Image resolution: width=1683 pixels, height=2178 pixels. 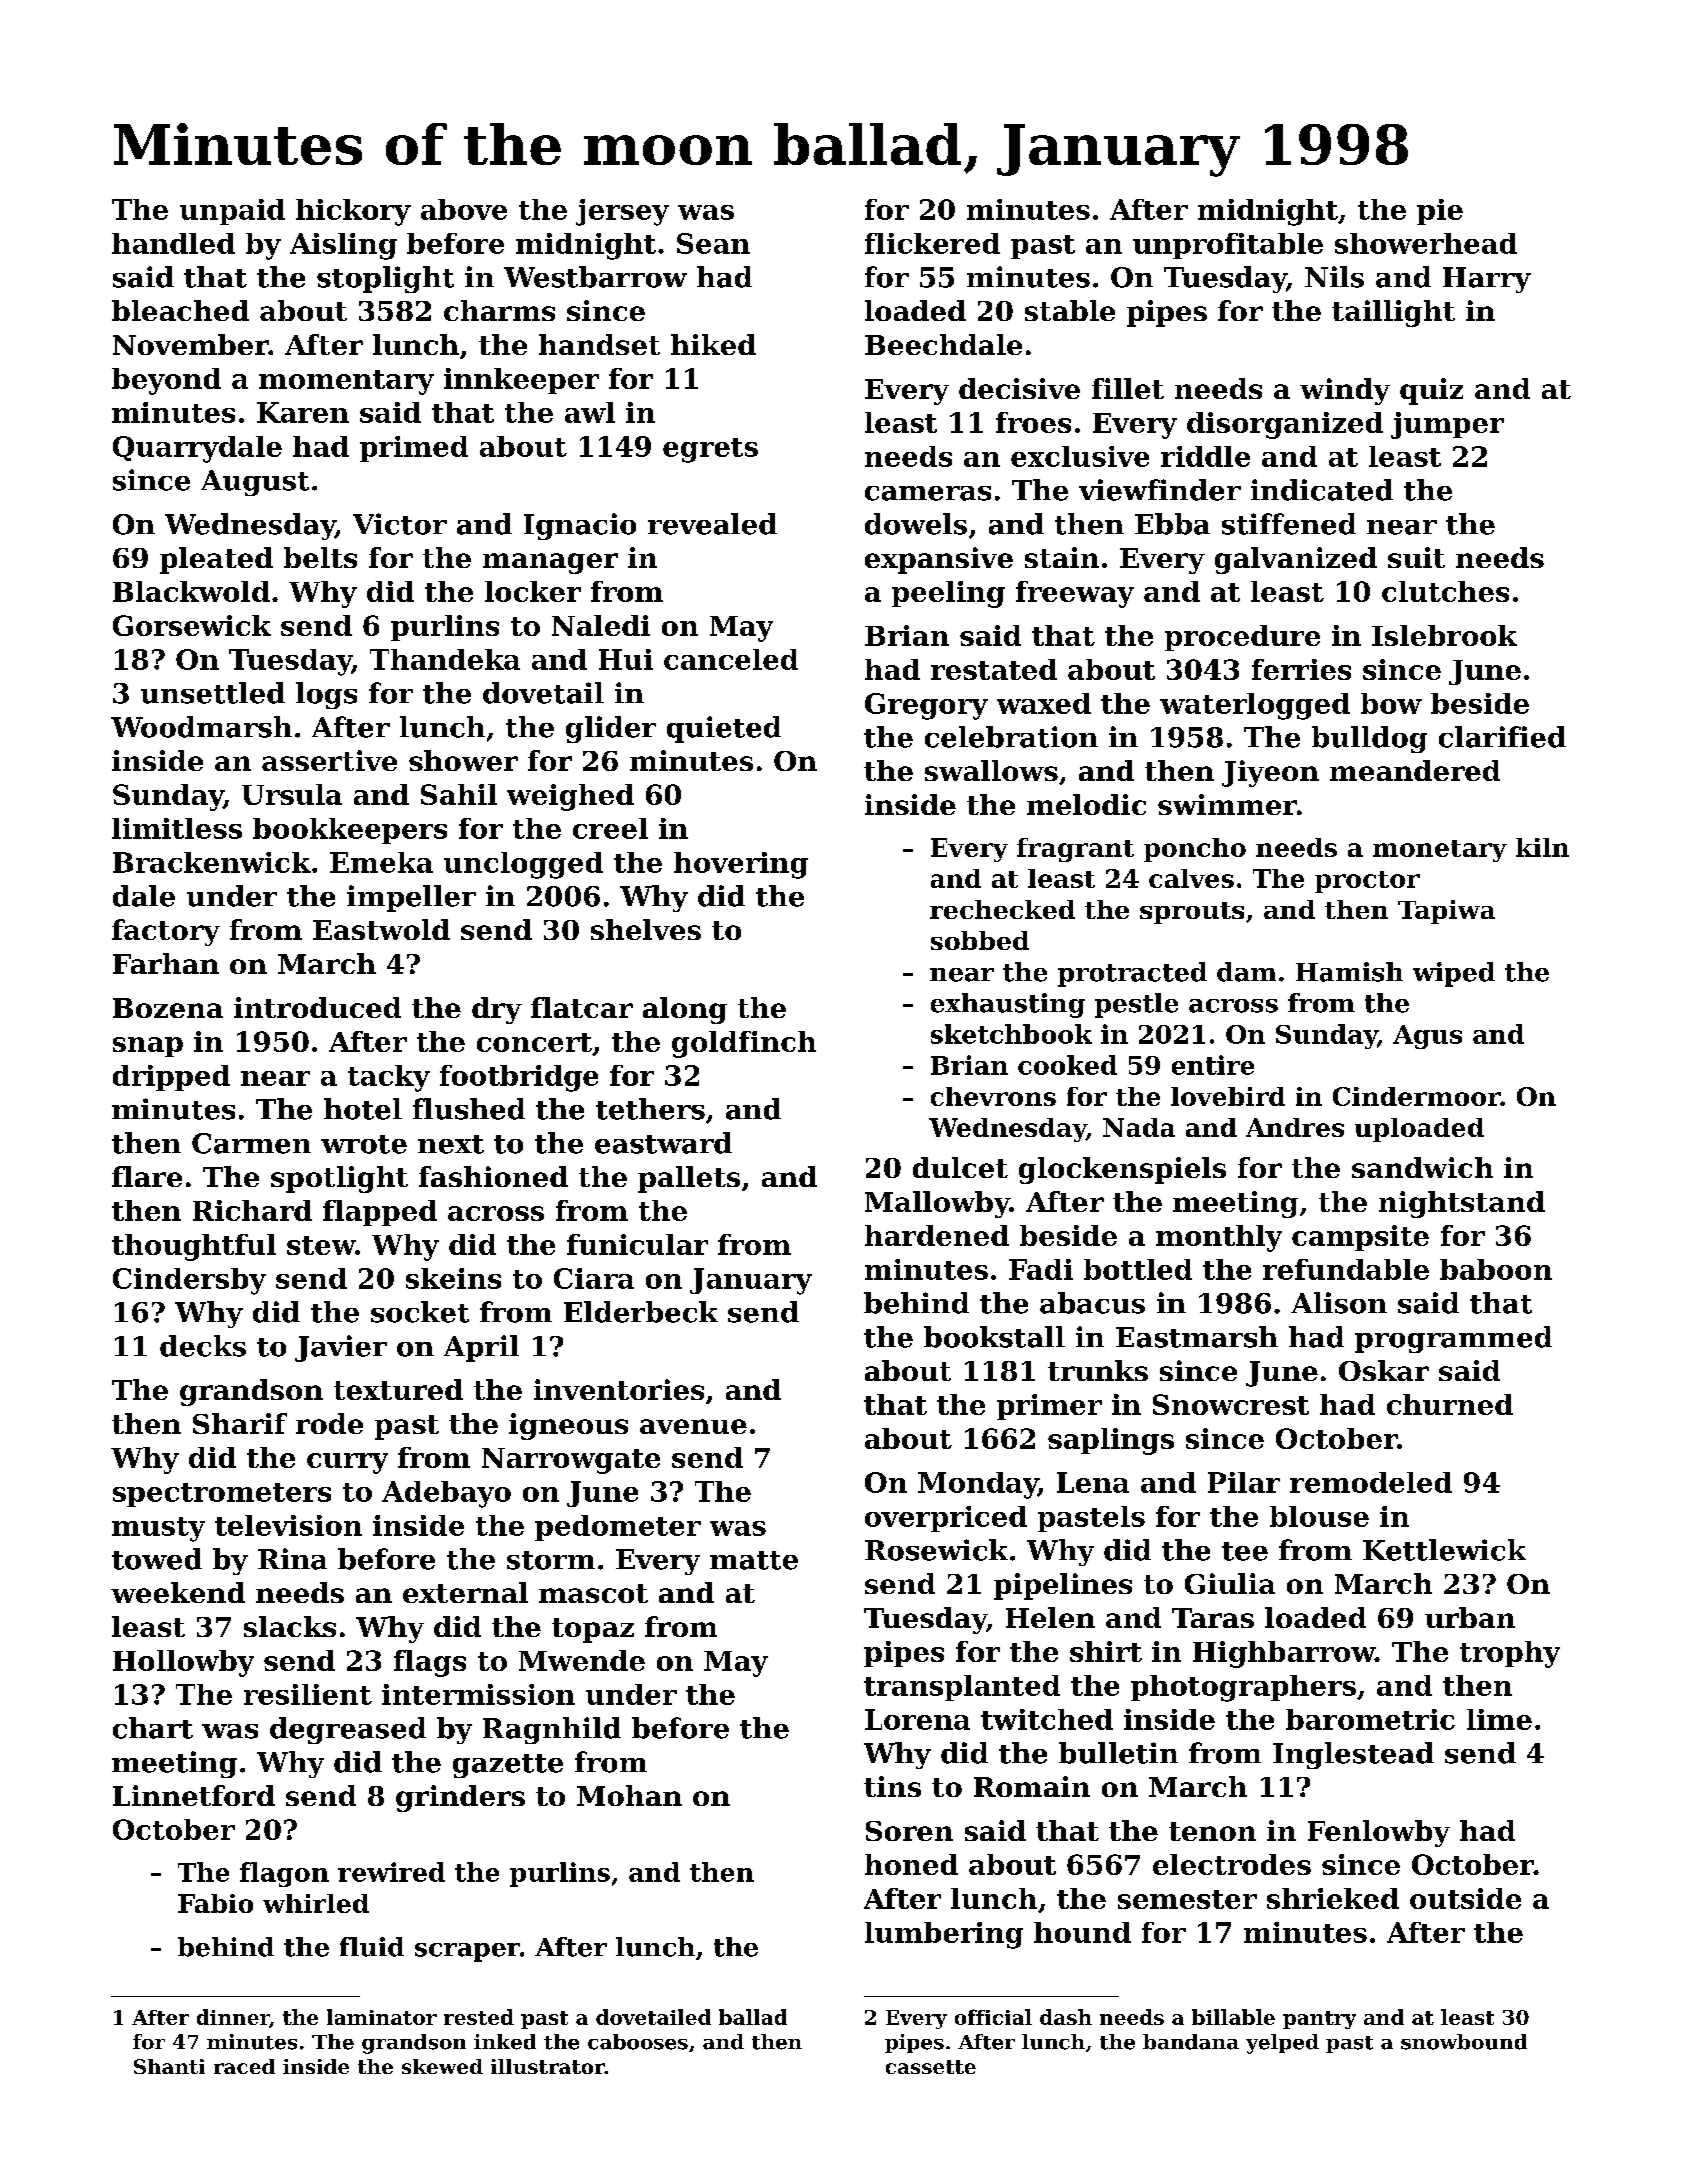 I want to click on Thandeka, so click(x=445, y=659).
